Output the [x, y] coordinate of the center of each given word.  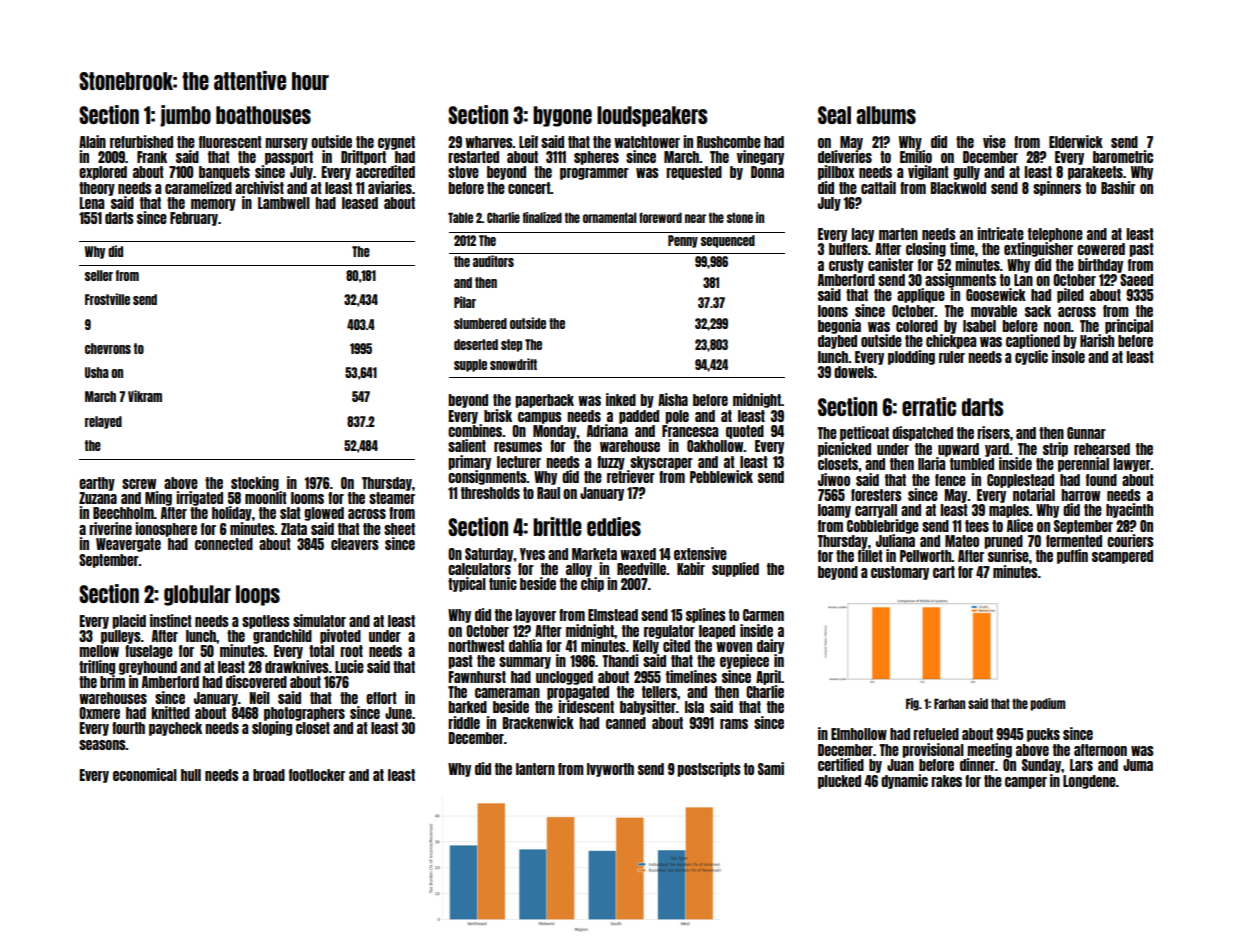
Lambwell [284, 203]
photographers [304, 714]
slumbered [480, 323]
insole [1068, 356]
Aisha [673, 399]
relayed [103, 422]
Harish [1097, 340]
